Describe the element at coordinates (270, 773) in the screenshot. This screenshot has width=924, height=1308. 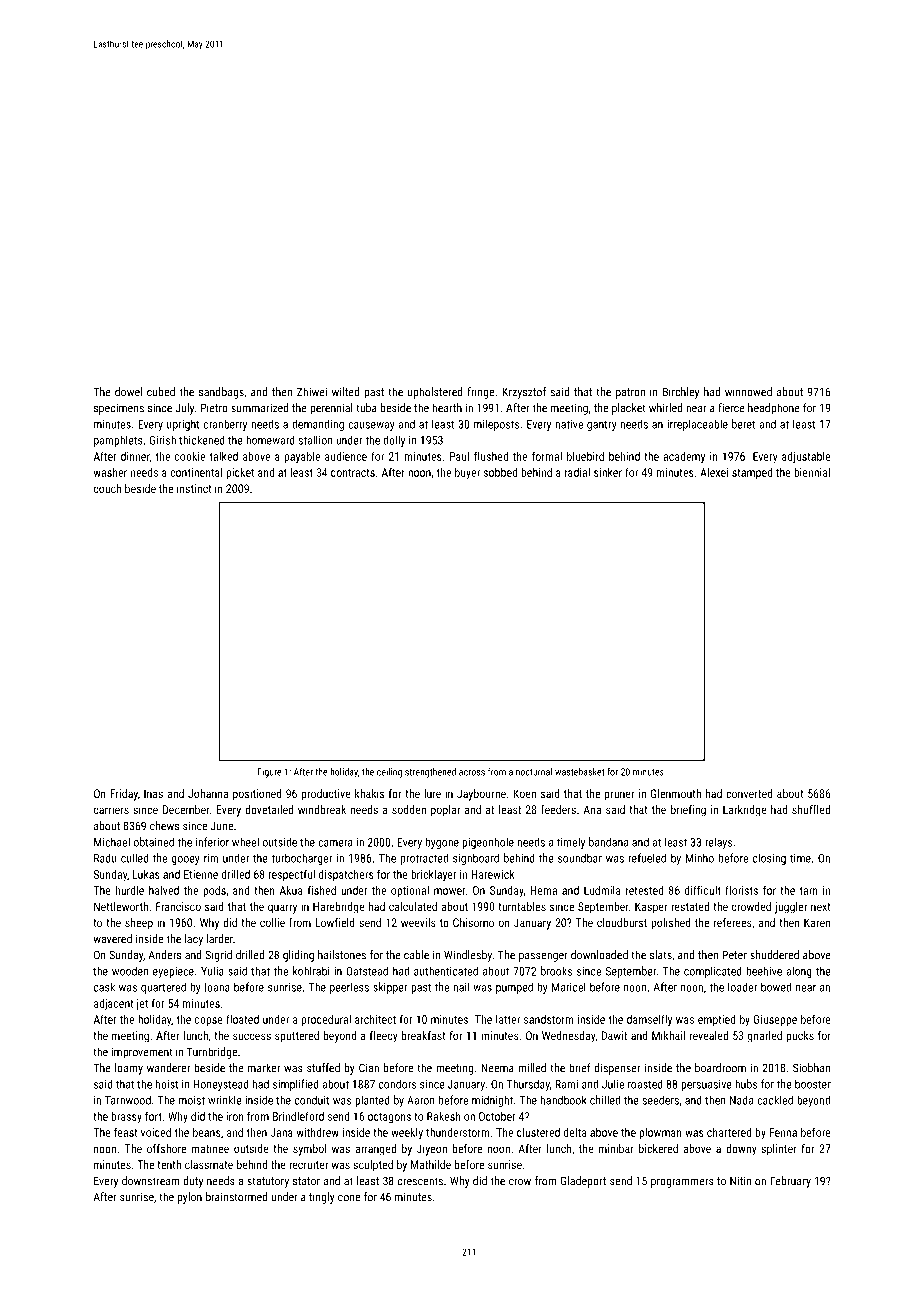
I see `Figure` at that location.
